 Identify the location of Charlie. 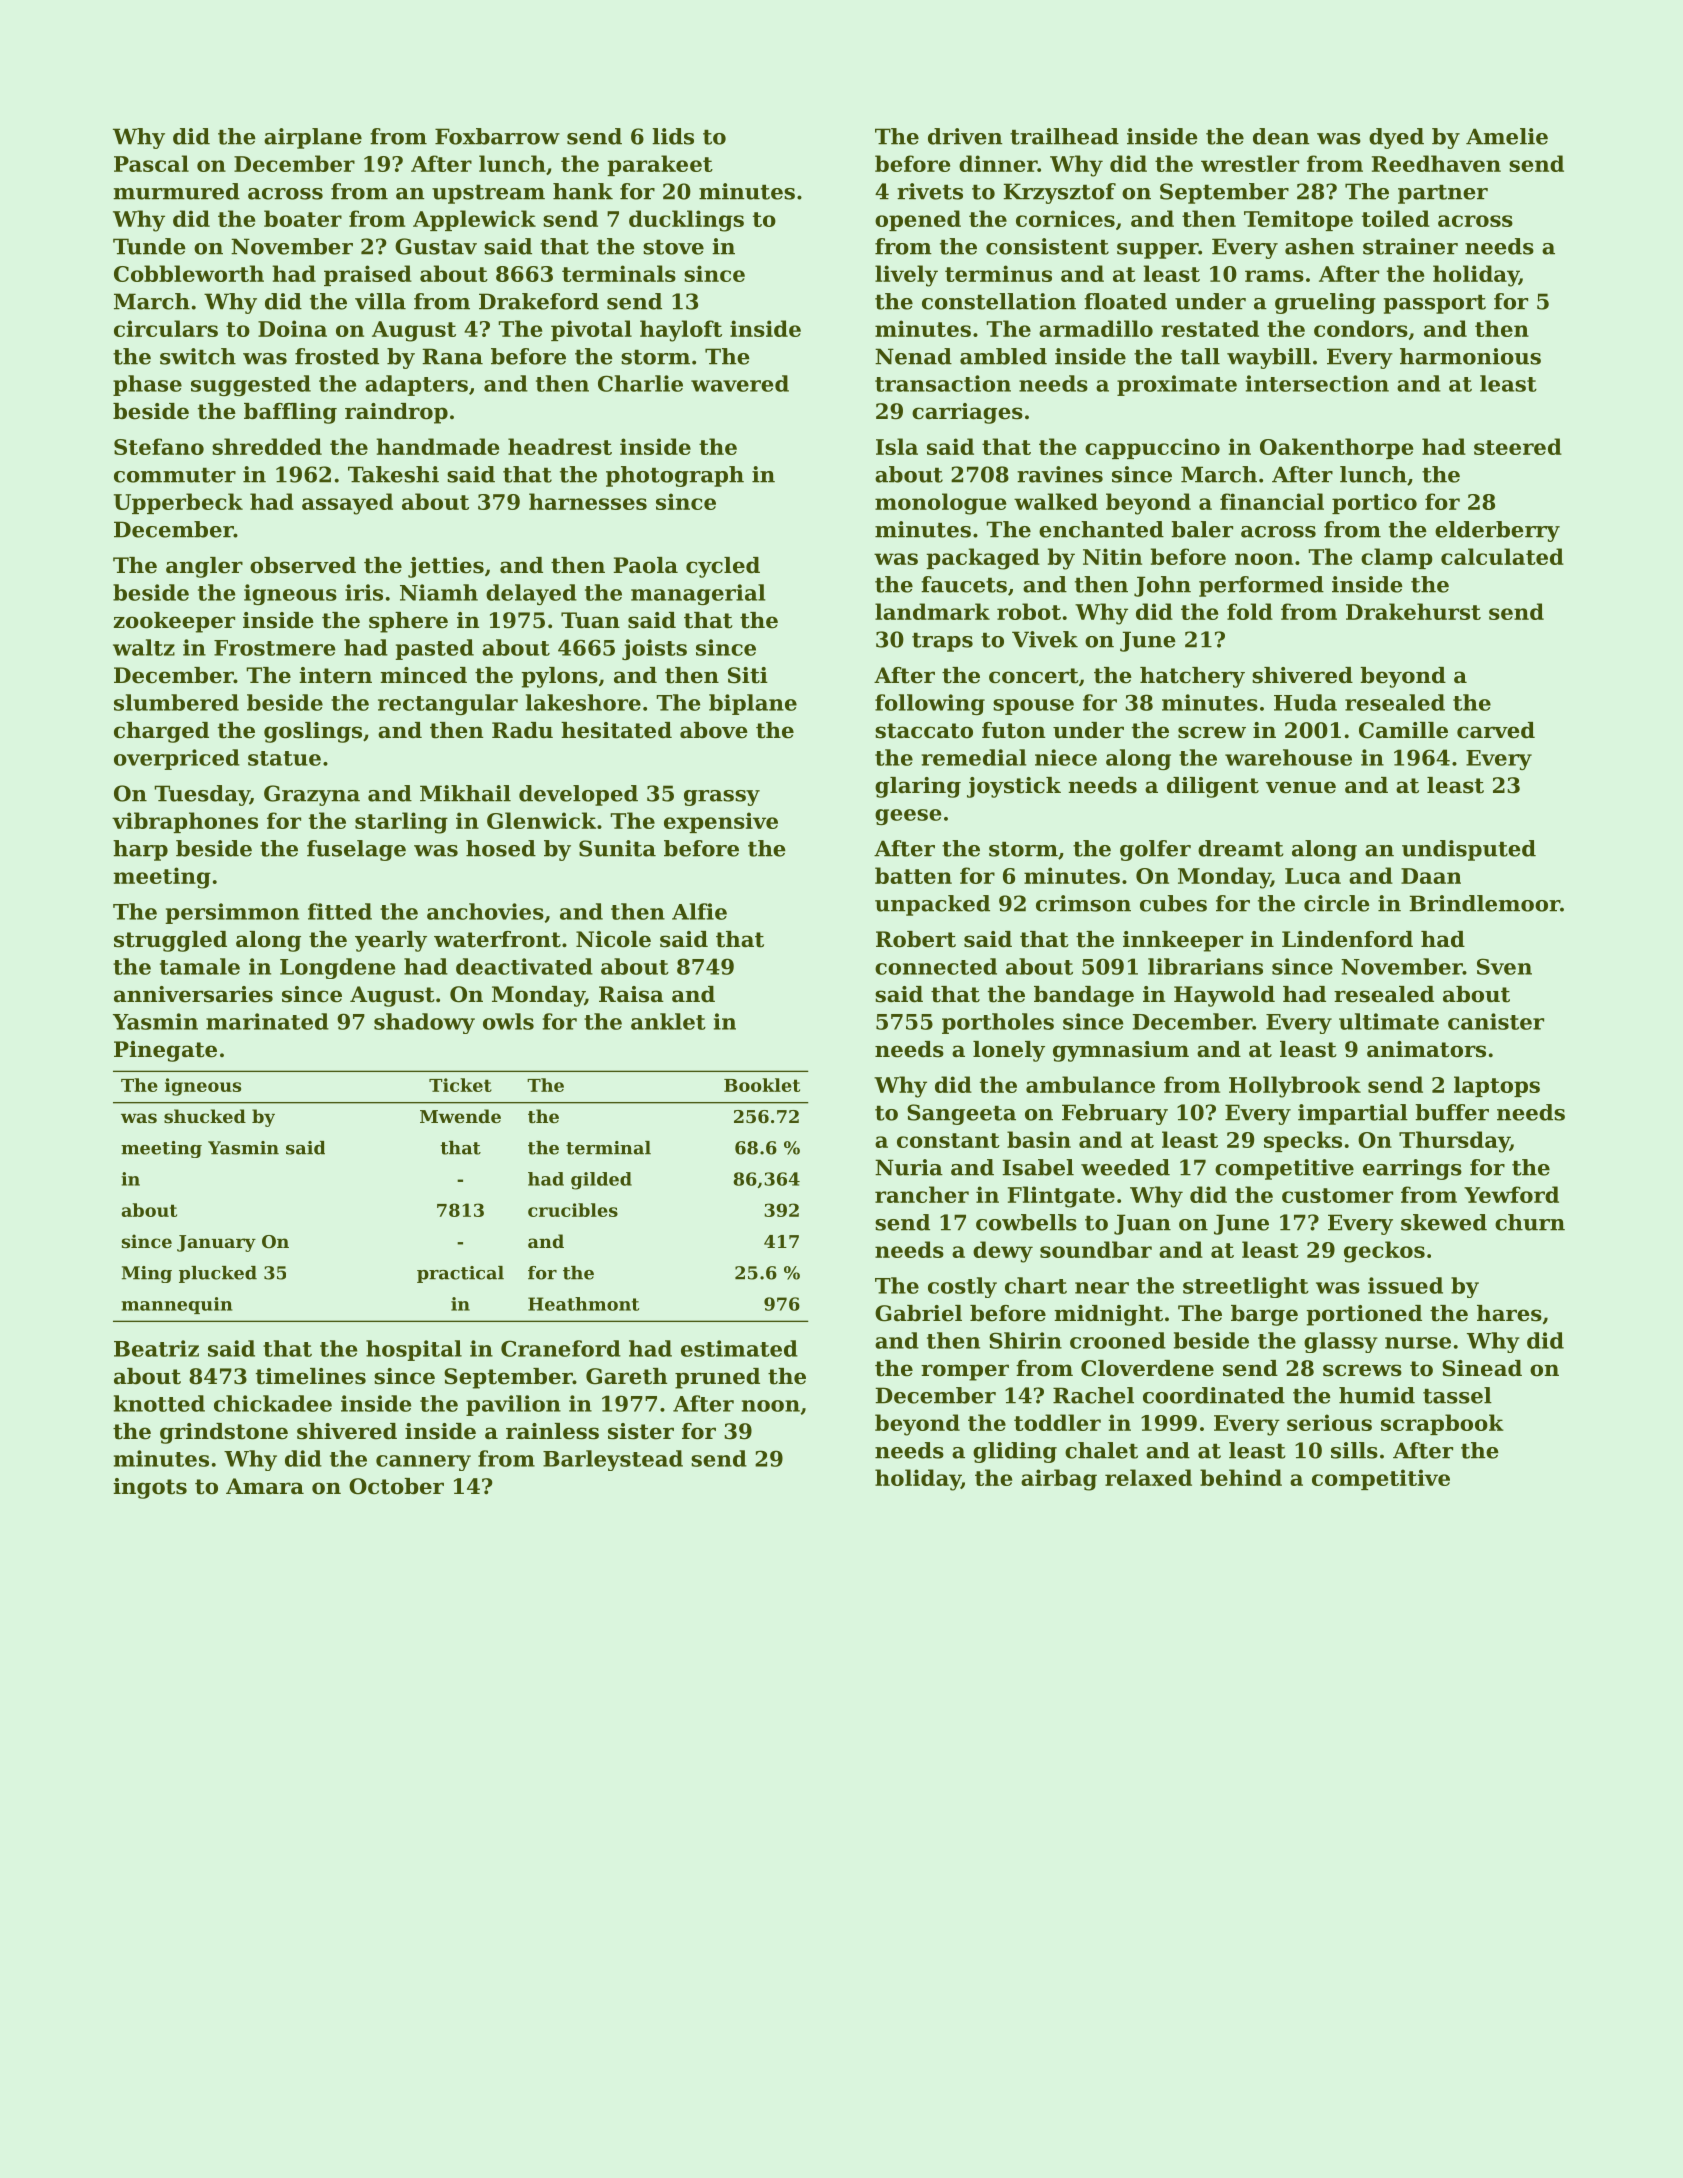
(640, 383).
